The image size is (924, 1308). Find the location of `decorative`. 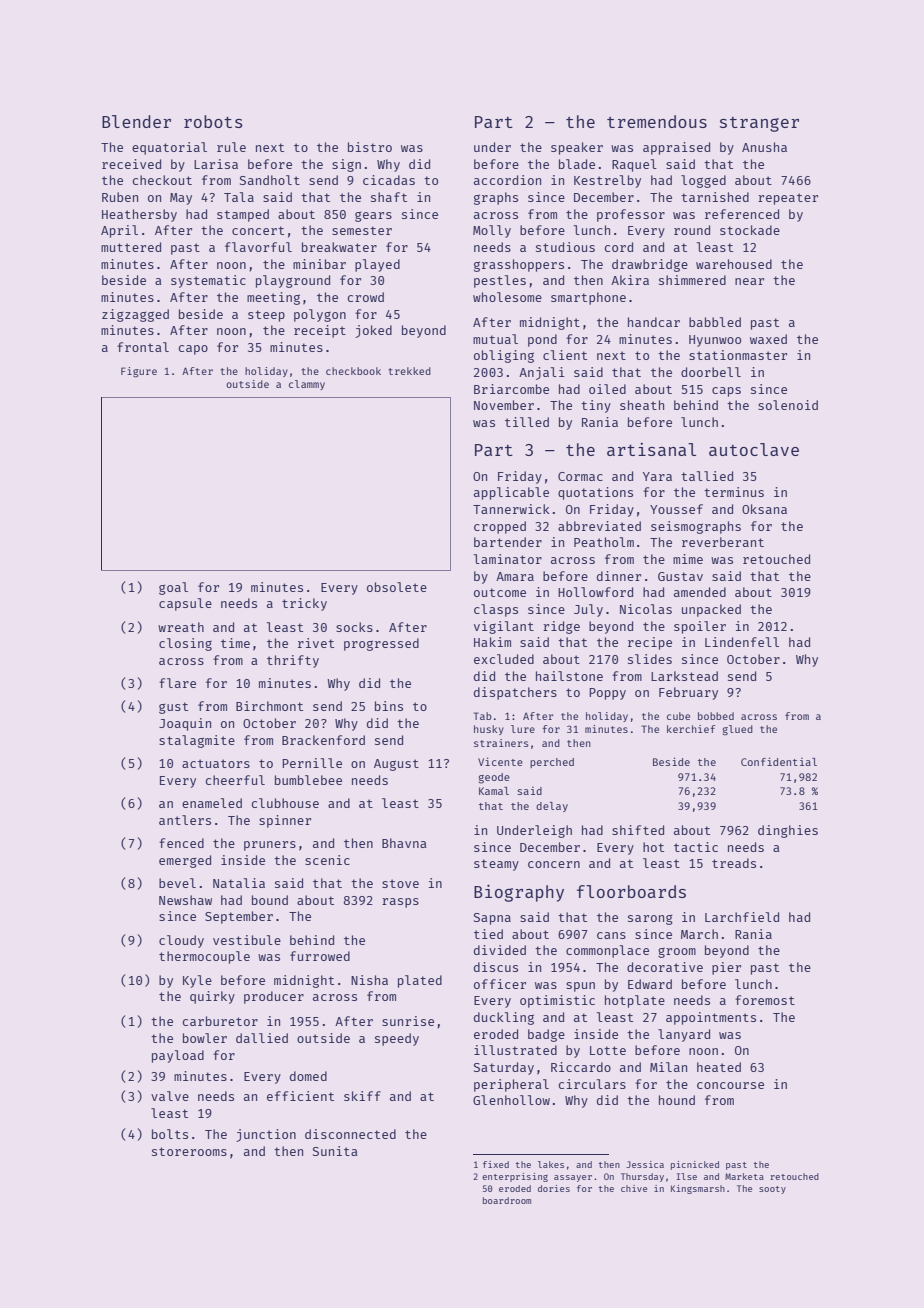

decorative is located at coordinates (665, 967).
